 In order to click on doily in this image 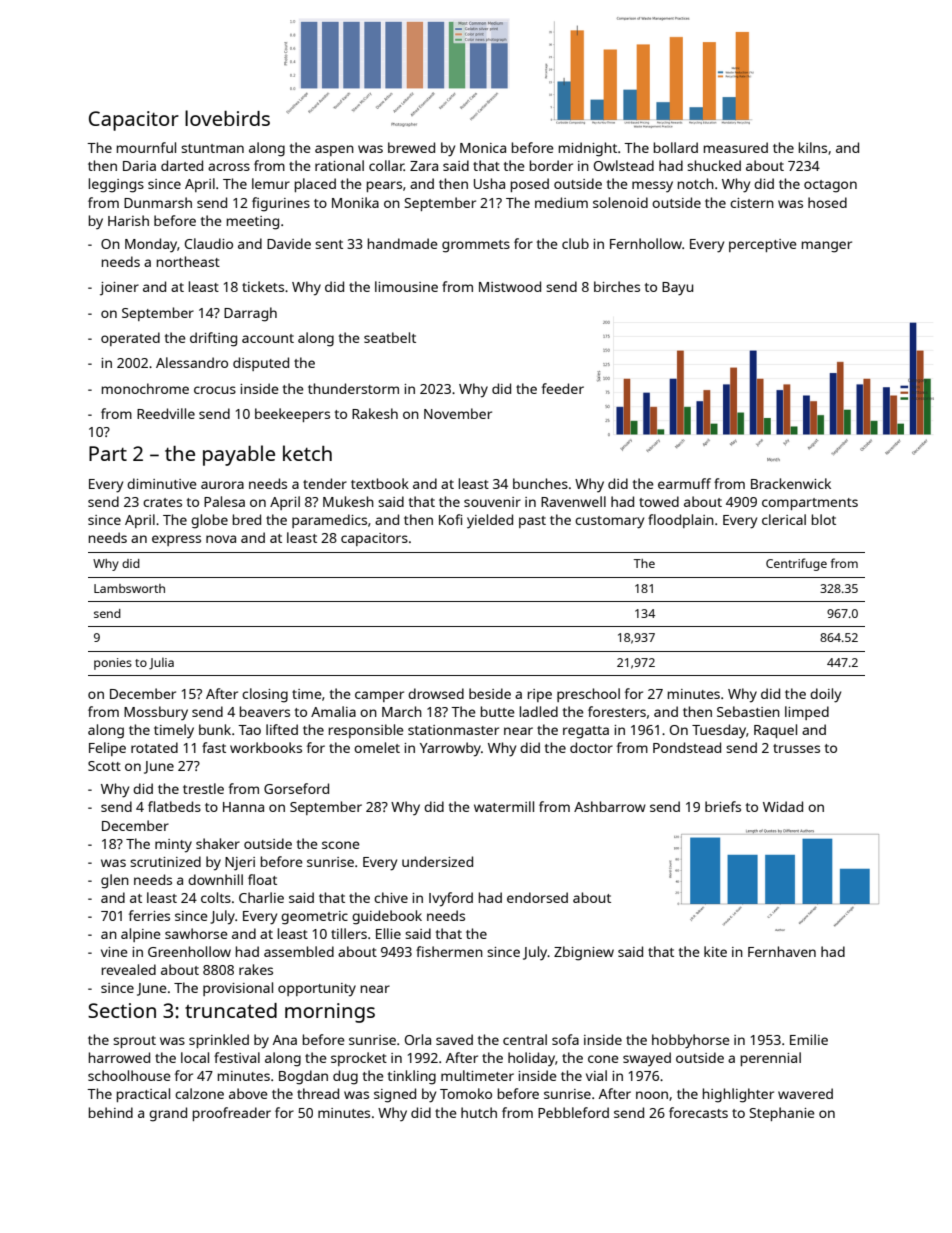, I will do `click(825, 695)`.
